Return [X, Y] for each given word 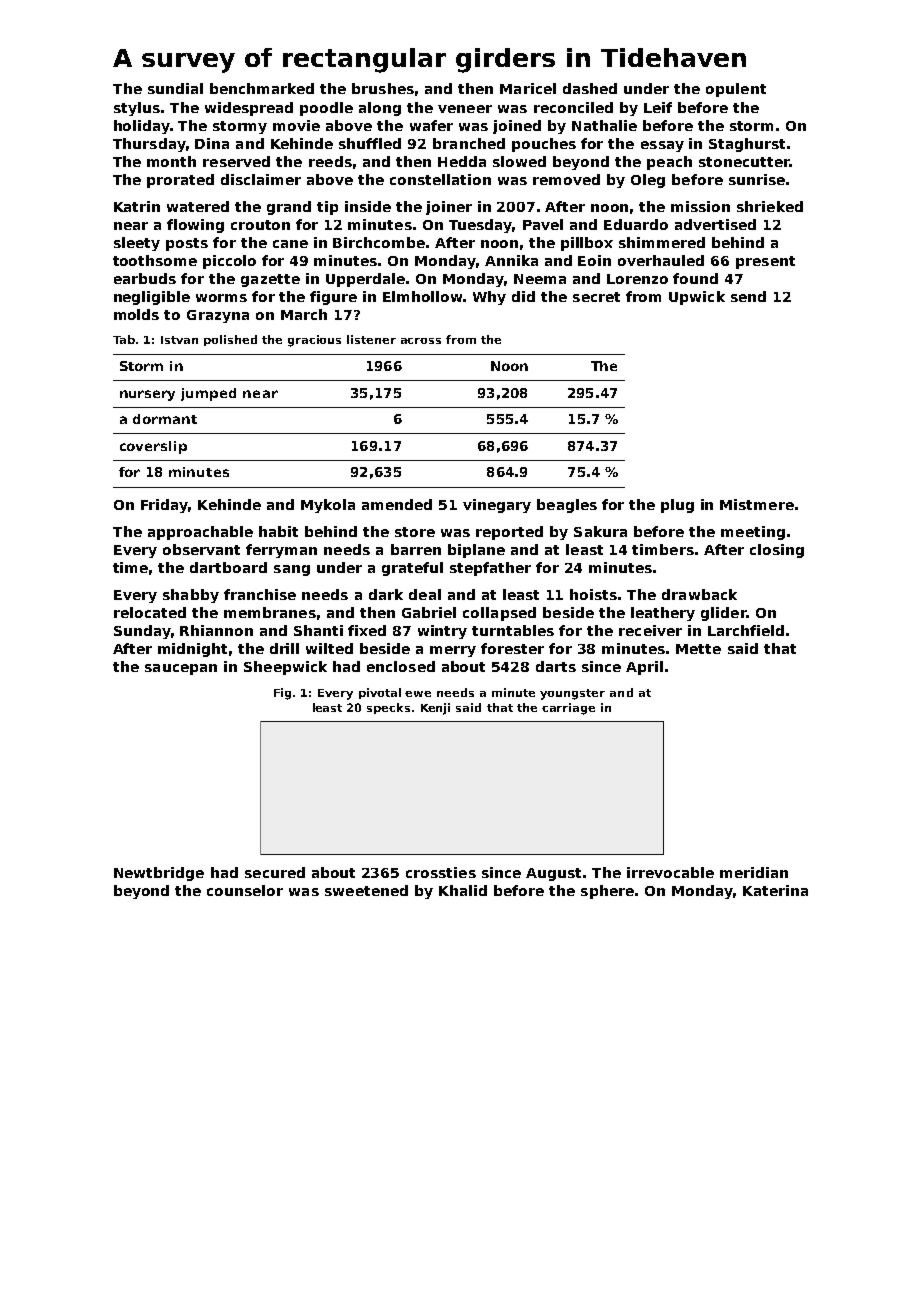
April [644, 668]
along [380, 109]
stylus [137, 109]
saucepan [181, 669]
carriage [568, 709]
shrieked [770, 206]
